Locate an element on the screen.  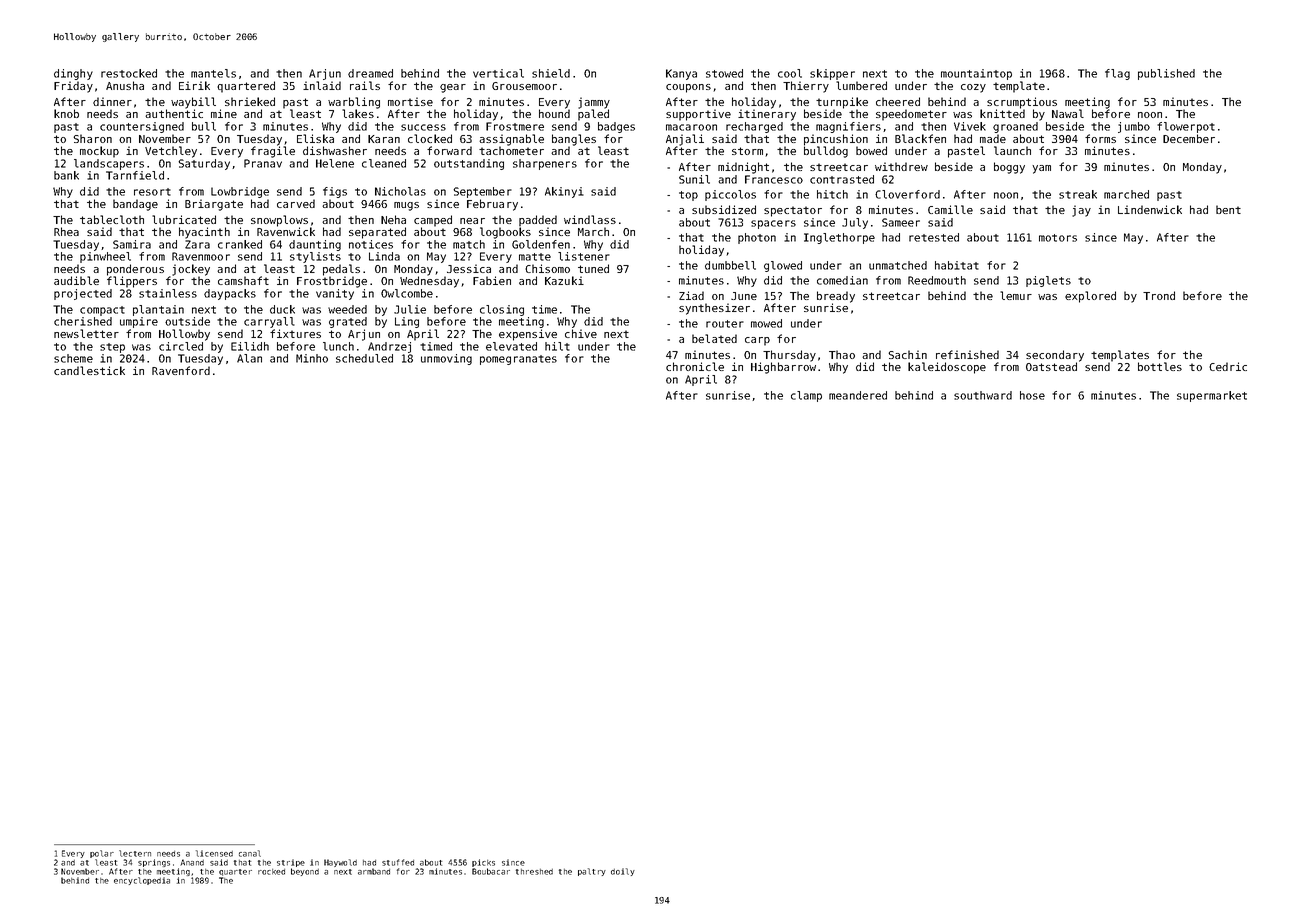
Ravenford is located at coordinates (181, 370).
